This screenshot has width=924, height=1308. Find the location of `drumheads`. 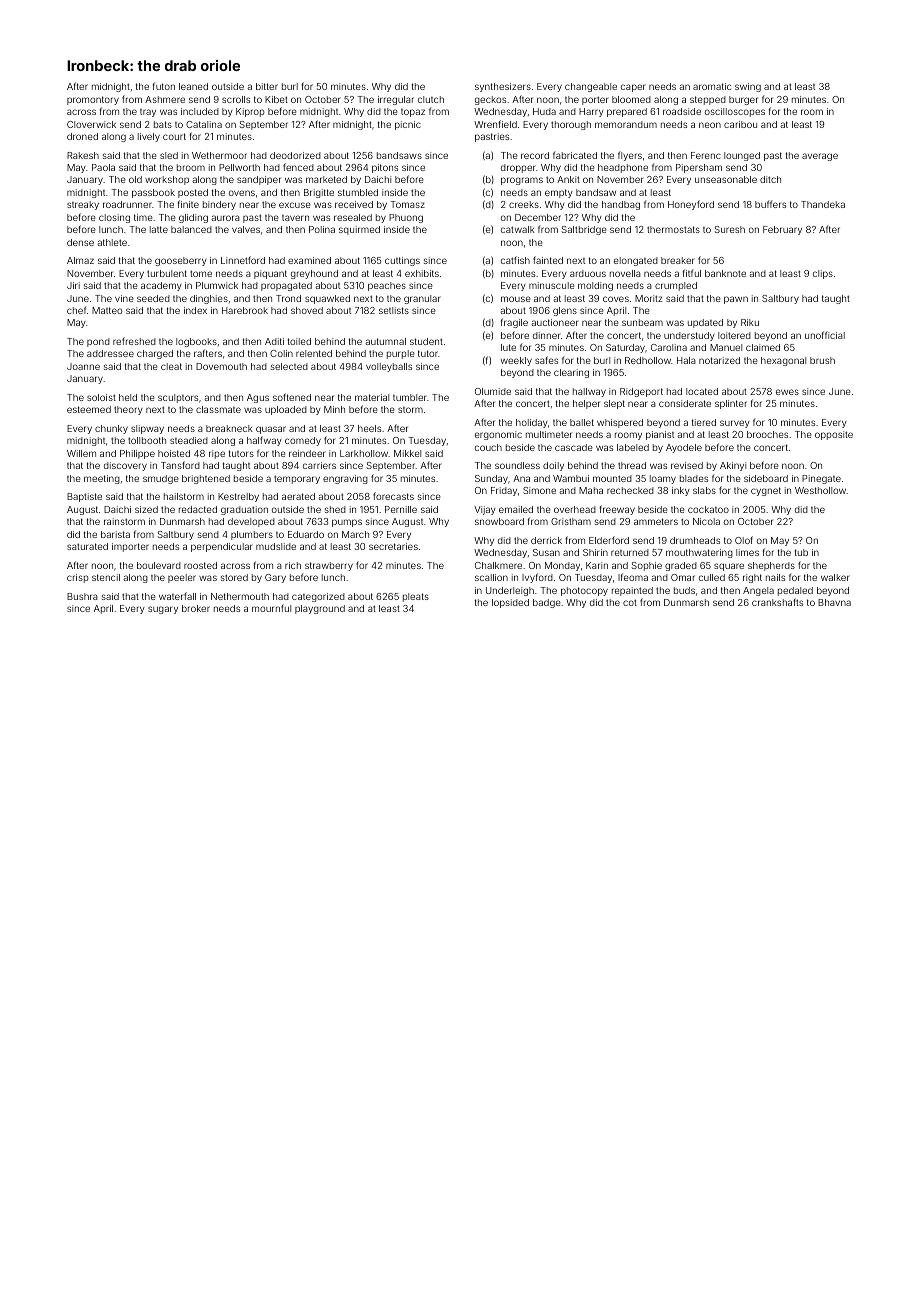

drumheads is located at coordinates (695, 540).
